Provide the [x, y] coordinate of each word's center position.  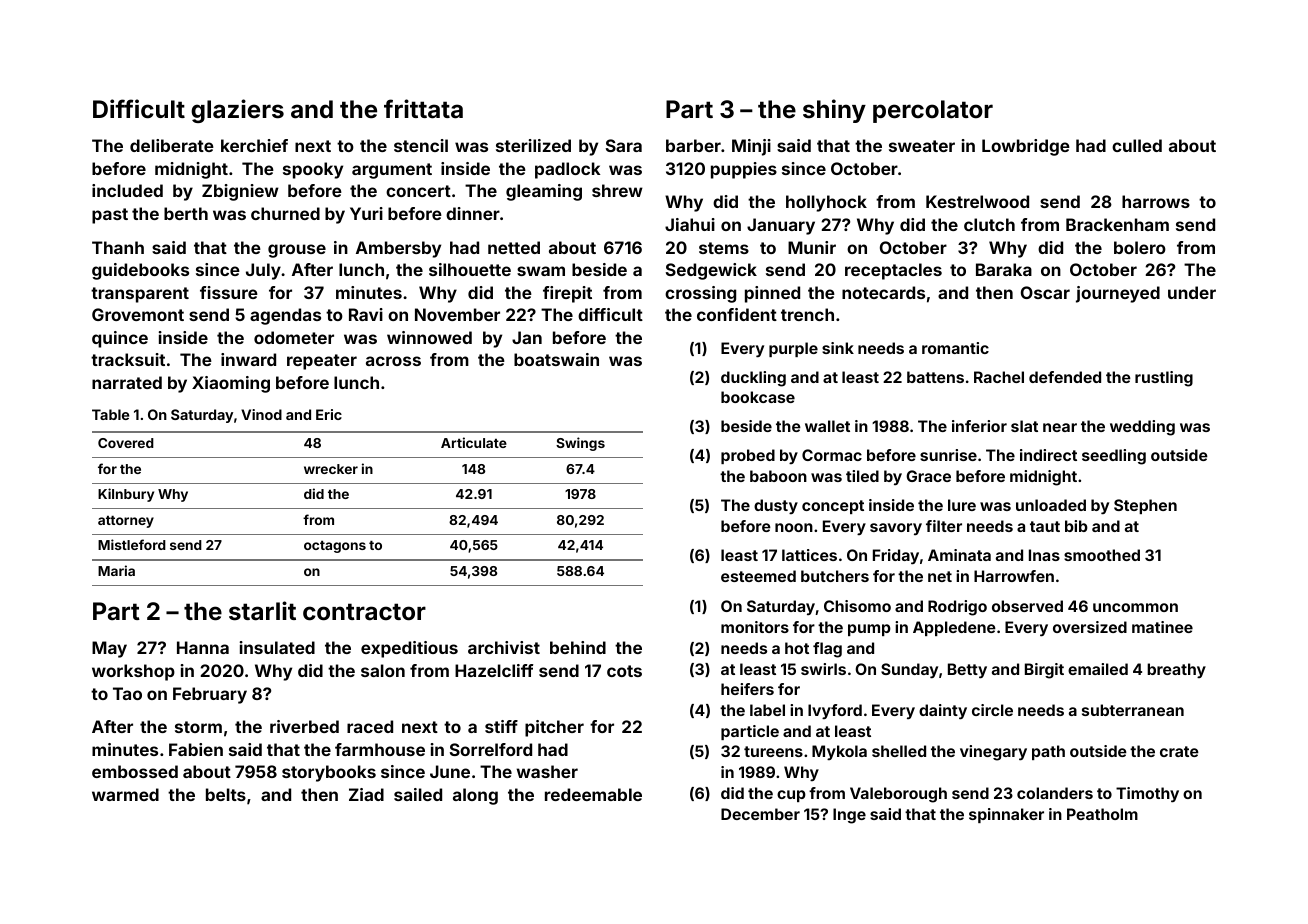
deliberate [172, 145]
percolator [933, 111]
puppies [744, 170]
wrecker [331, 469]
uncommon [1135, 607]
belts [226, 794]
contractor [364, 612]
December [760, 814]
